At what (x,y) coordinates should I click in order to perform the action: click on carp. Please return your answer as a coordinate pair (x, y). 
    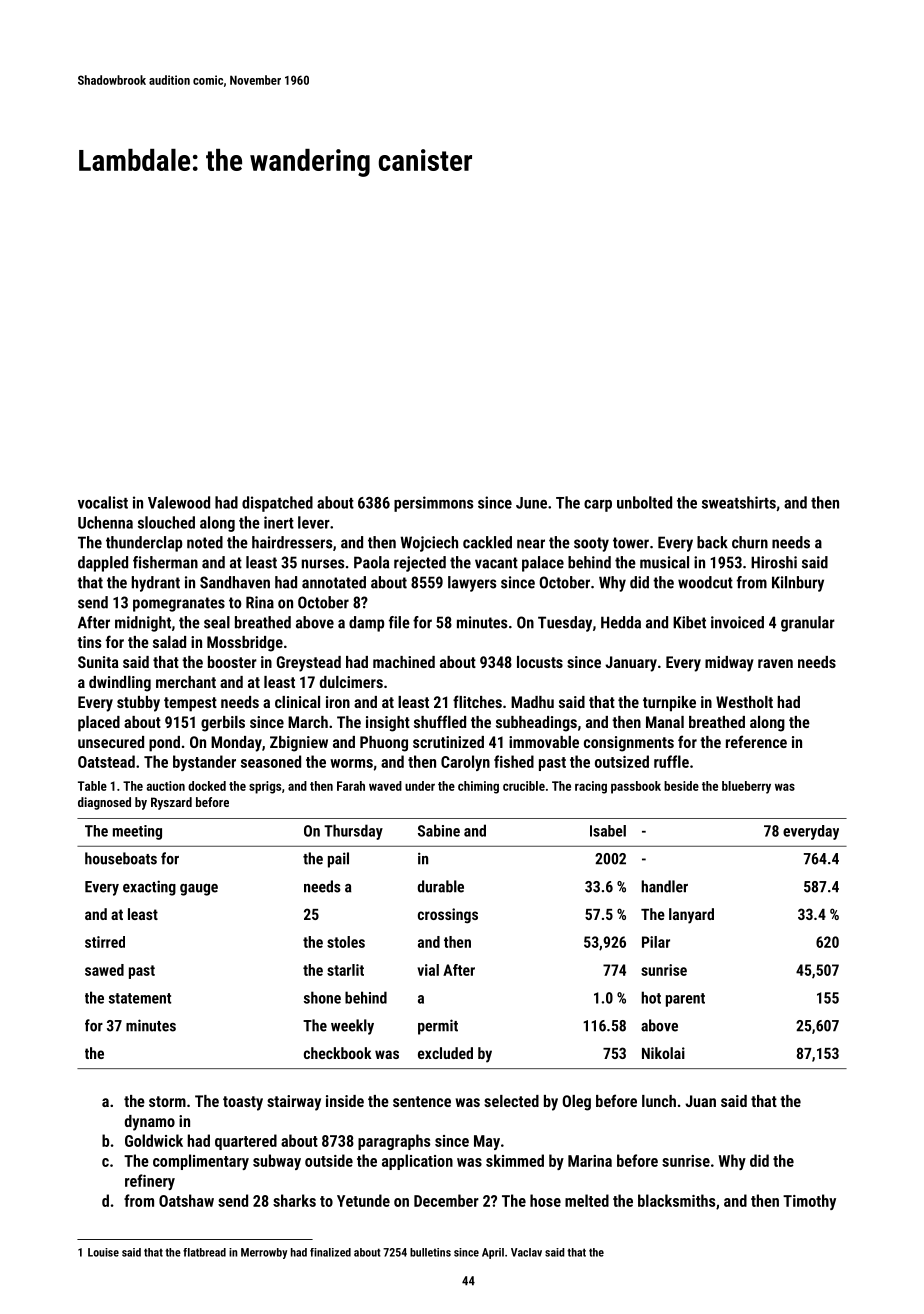
    Looking at the image, I should click on (598, 506).
